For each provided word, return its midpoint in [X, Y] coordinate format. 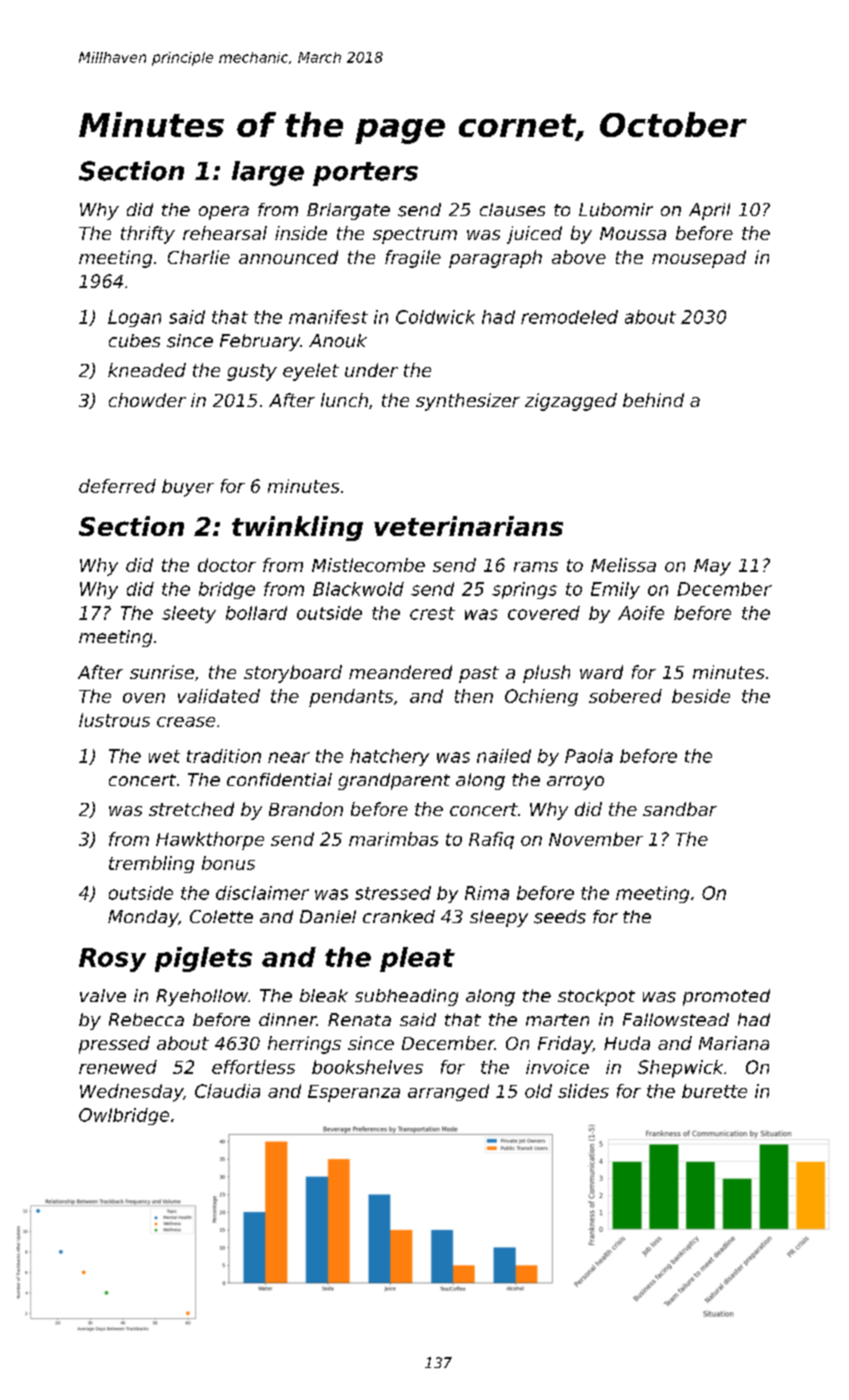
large [268, 173]
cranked [399, 916]
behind [653, 400]
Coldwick [435, 317]
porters [365, 174]
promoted [726, 997]
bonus [228, 863]
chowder [147, 400]
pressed [114, 1045]
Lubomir [616, 210]
